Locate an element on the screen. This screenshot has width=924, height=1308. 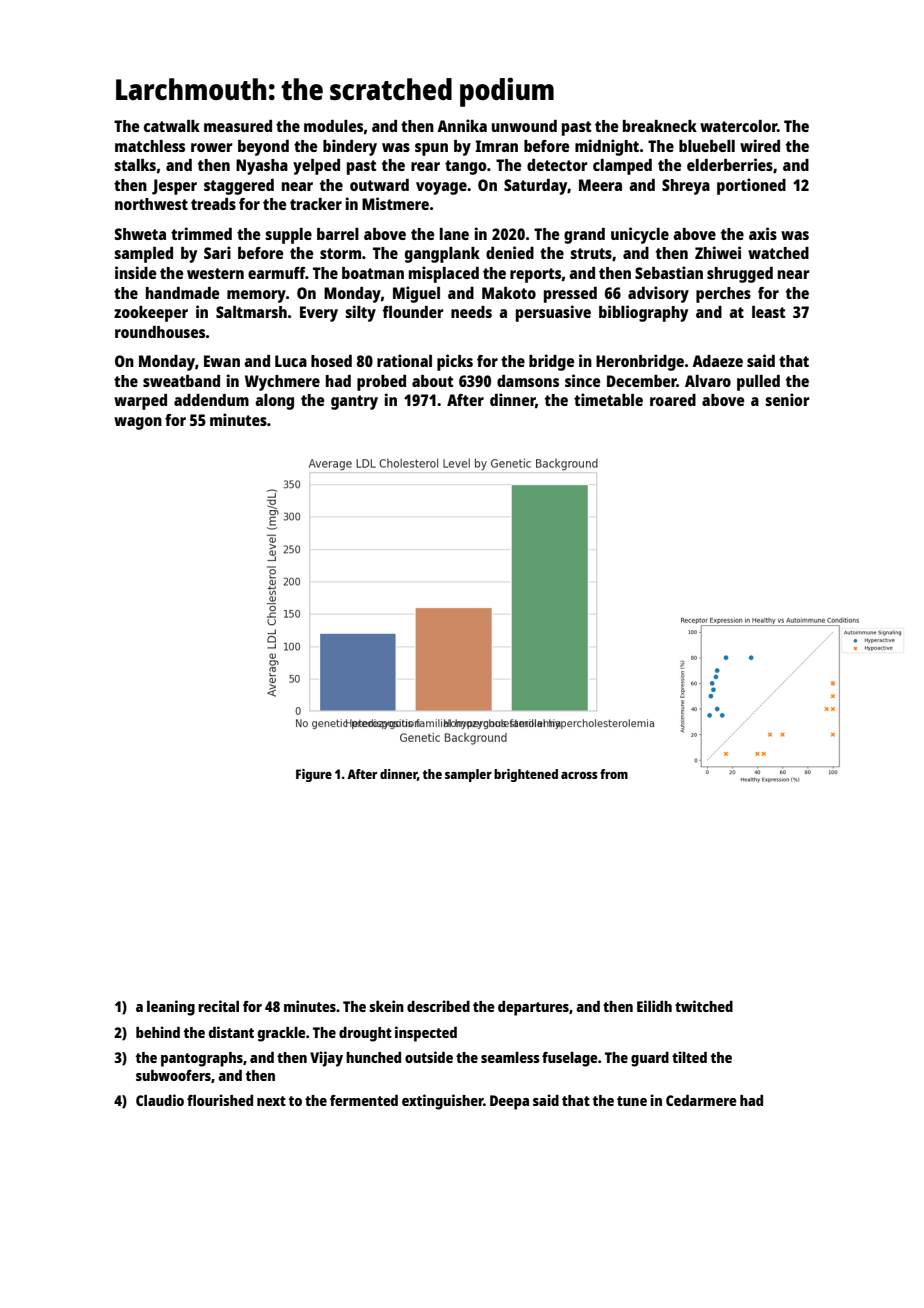
Makoto is located at coordinates (509, 293).
